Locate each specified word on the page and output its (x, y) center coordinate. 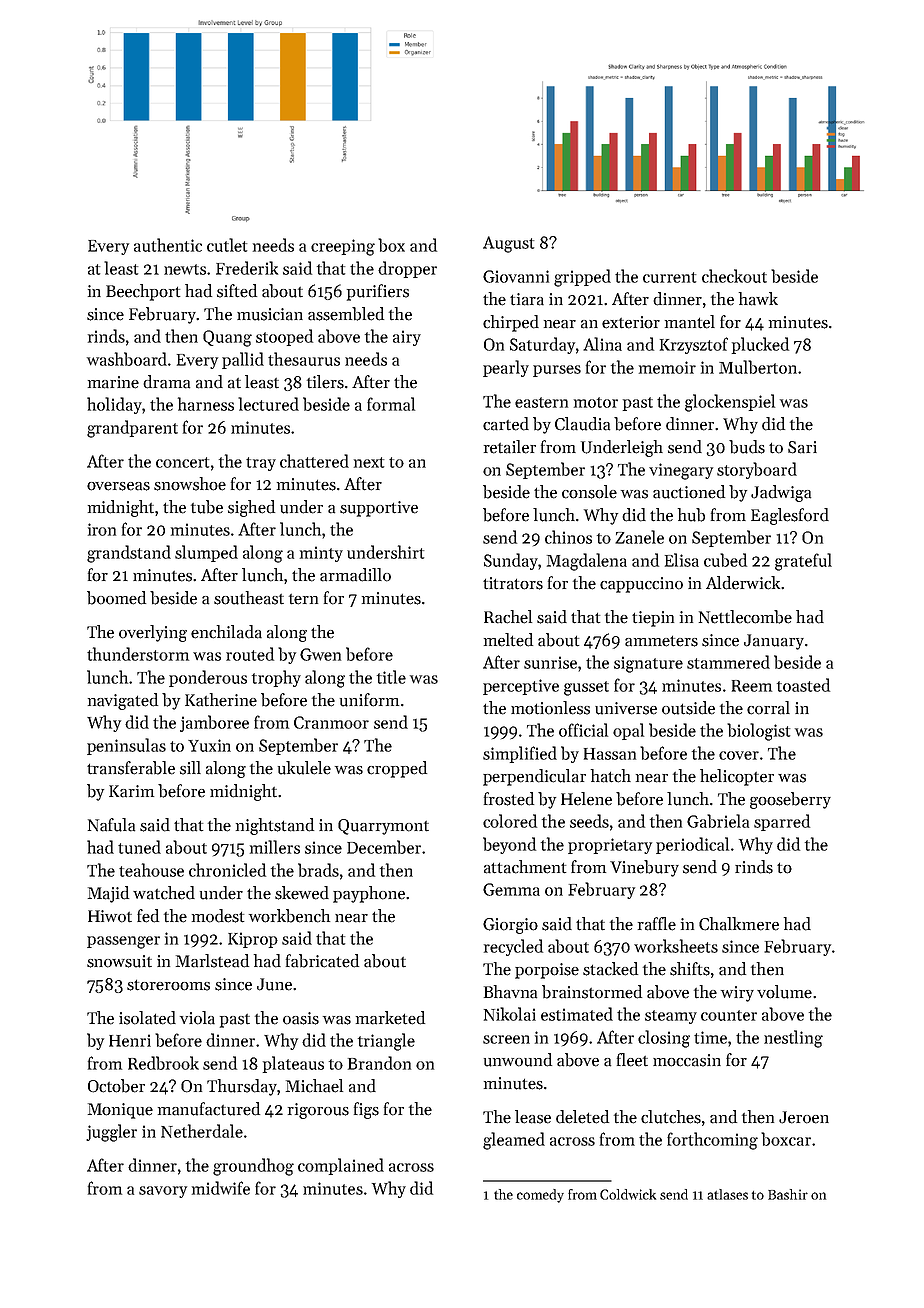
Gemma (511, 889)
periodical (692, 845)
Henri (130, 1040)
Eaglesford (790, 516)
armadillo (355, 575)
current (669, 277)
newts (185, 269)
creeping (343, 247)
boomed (116, 598)
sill (190, 768)
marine (113, 382)
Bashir (788, 1194)
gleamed (514, 1141)
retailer (510, 447)
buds (747, 447)
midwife (221, 1188)
